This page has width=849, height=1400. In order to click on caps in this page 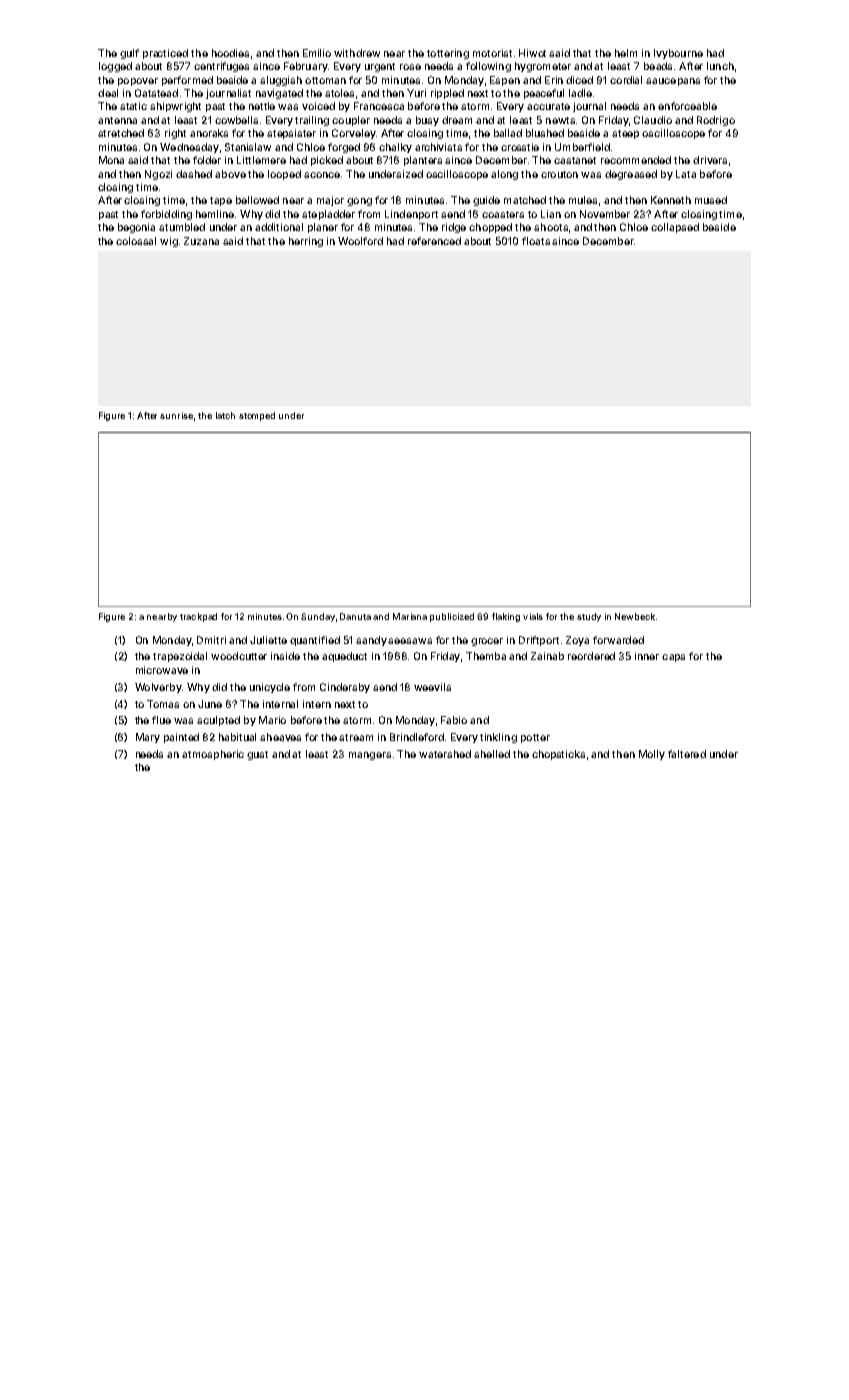, I will do `click(673, 658)`.
